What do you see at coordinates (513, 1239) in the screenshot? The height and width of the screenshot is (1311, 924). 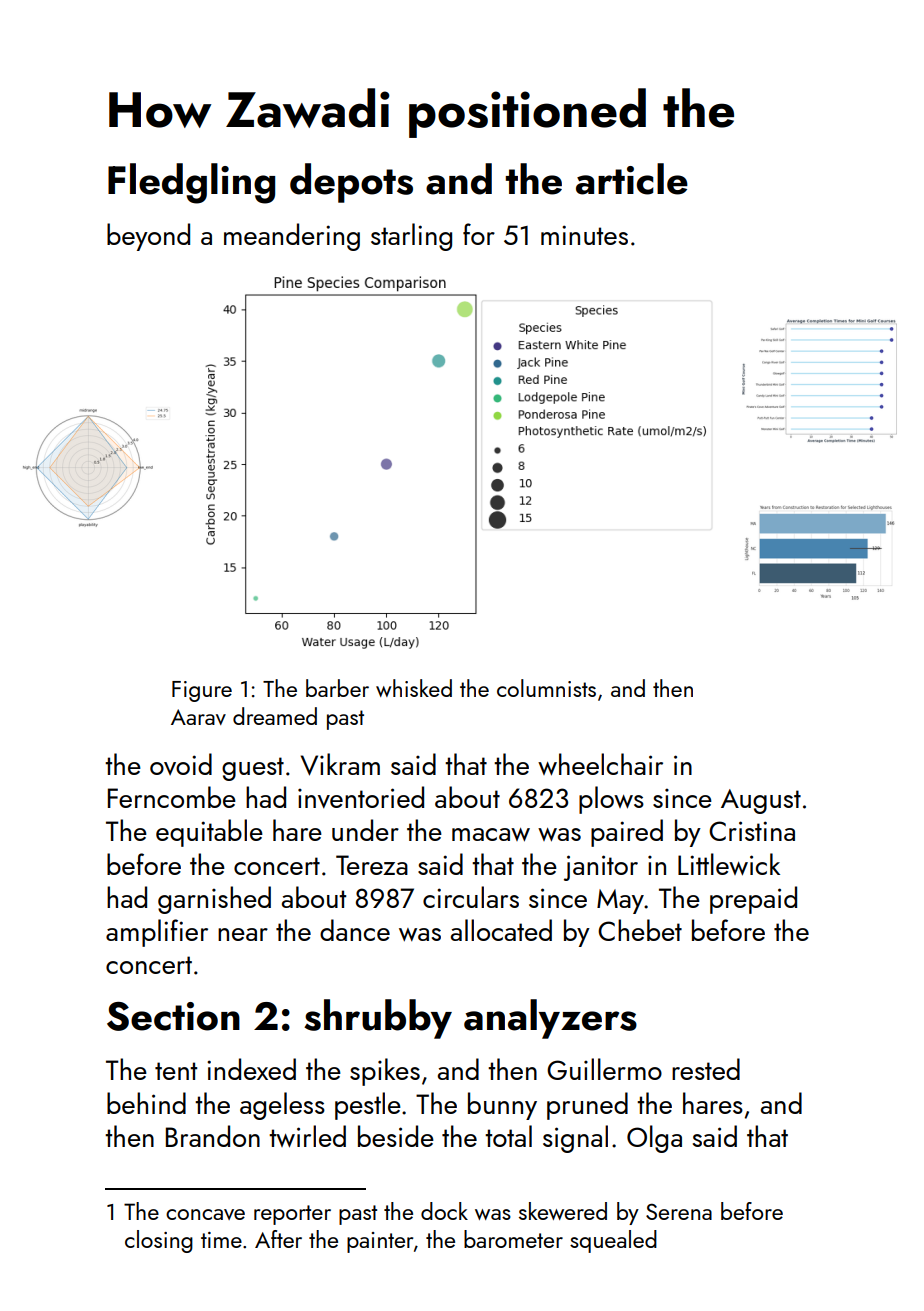 I see `barometer` at bounding box center [513, 1239].
